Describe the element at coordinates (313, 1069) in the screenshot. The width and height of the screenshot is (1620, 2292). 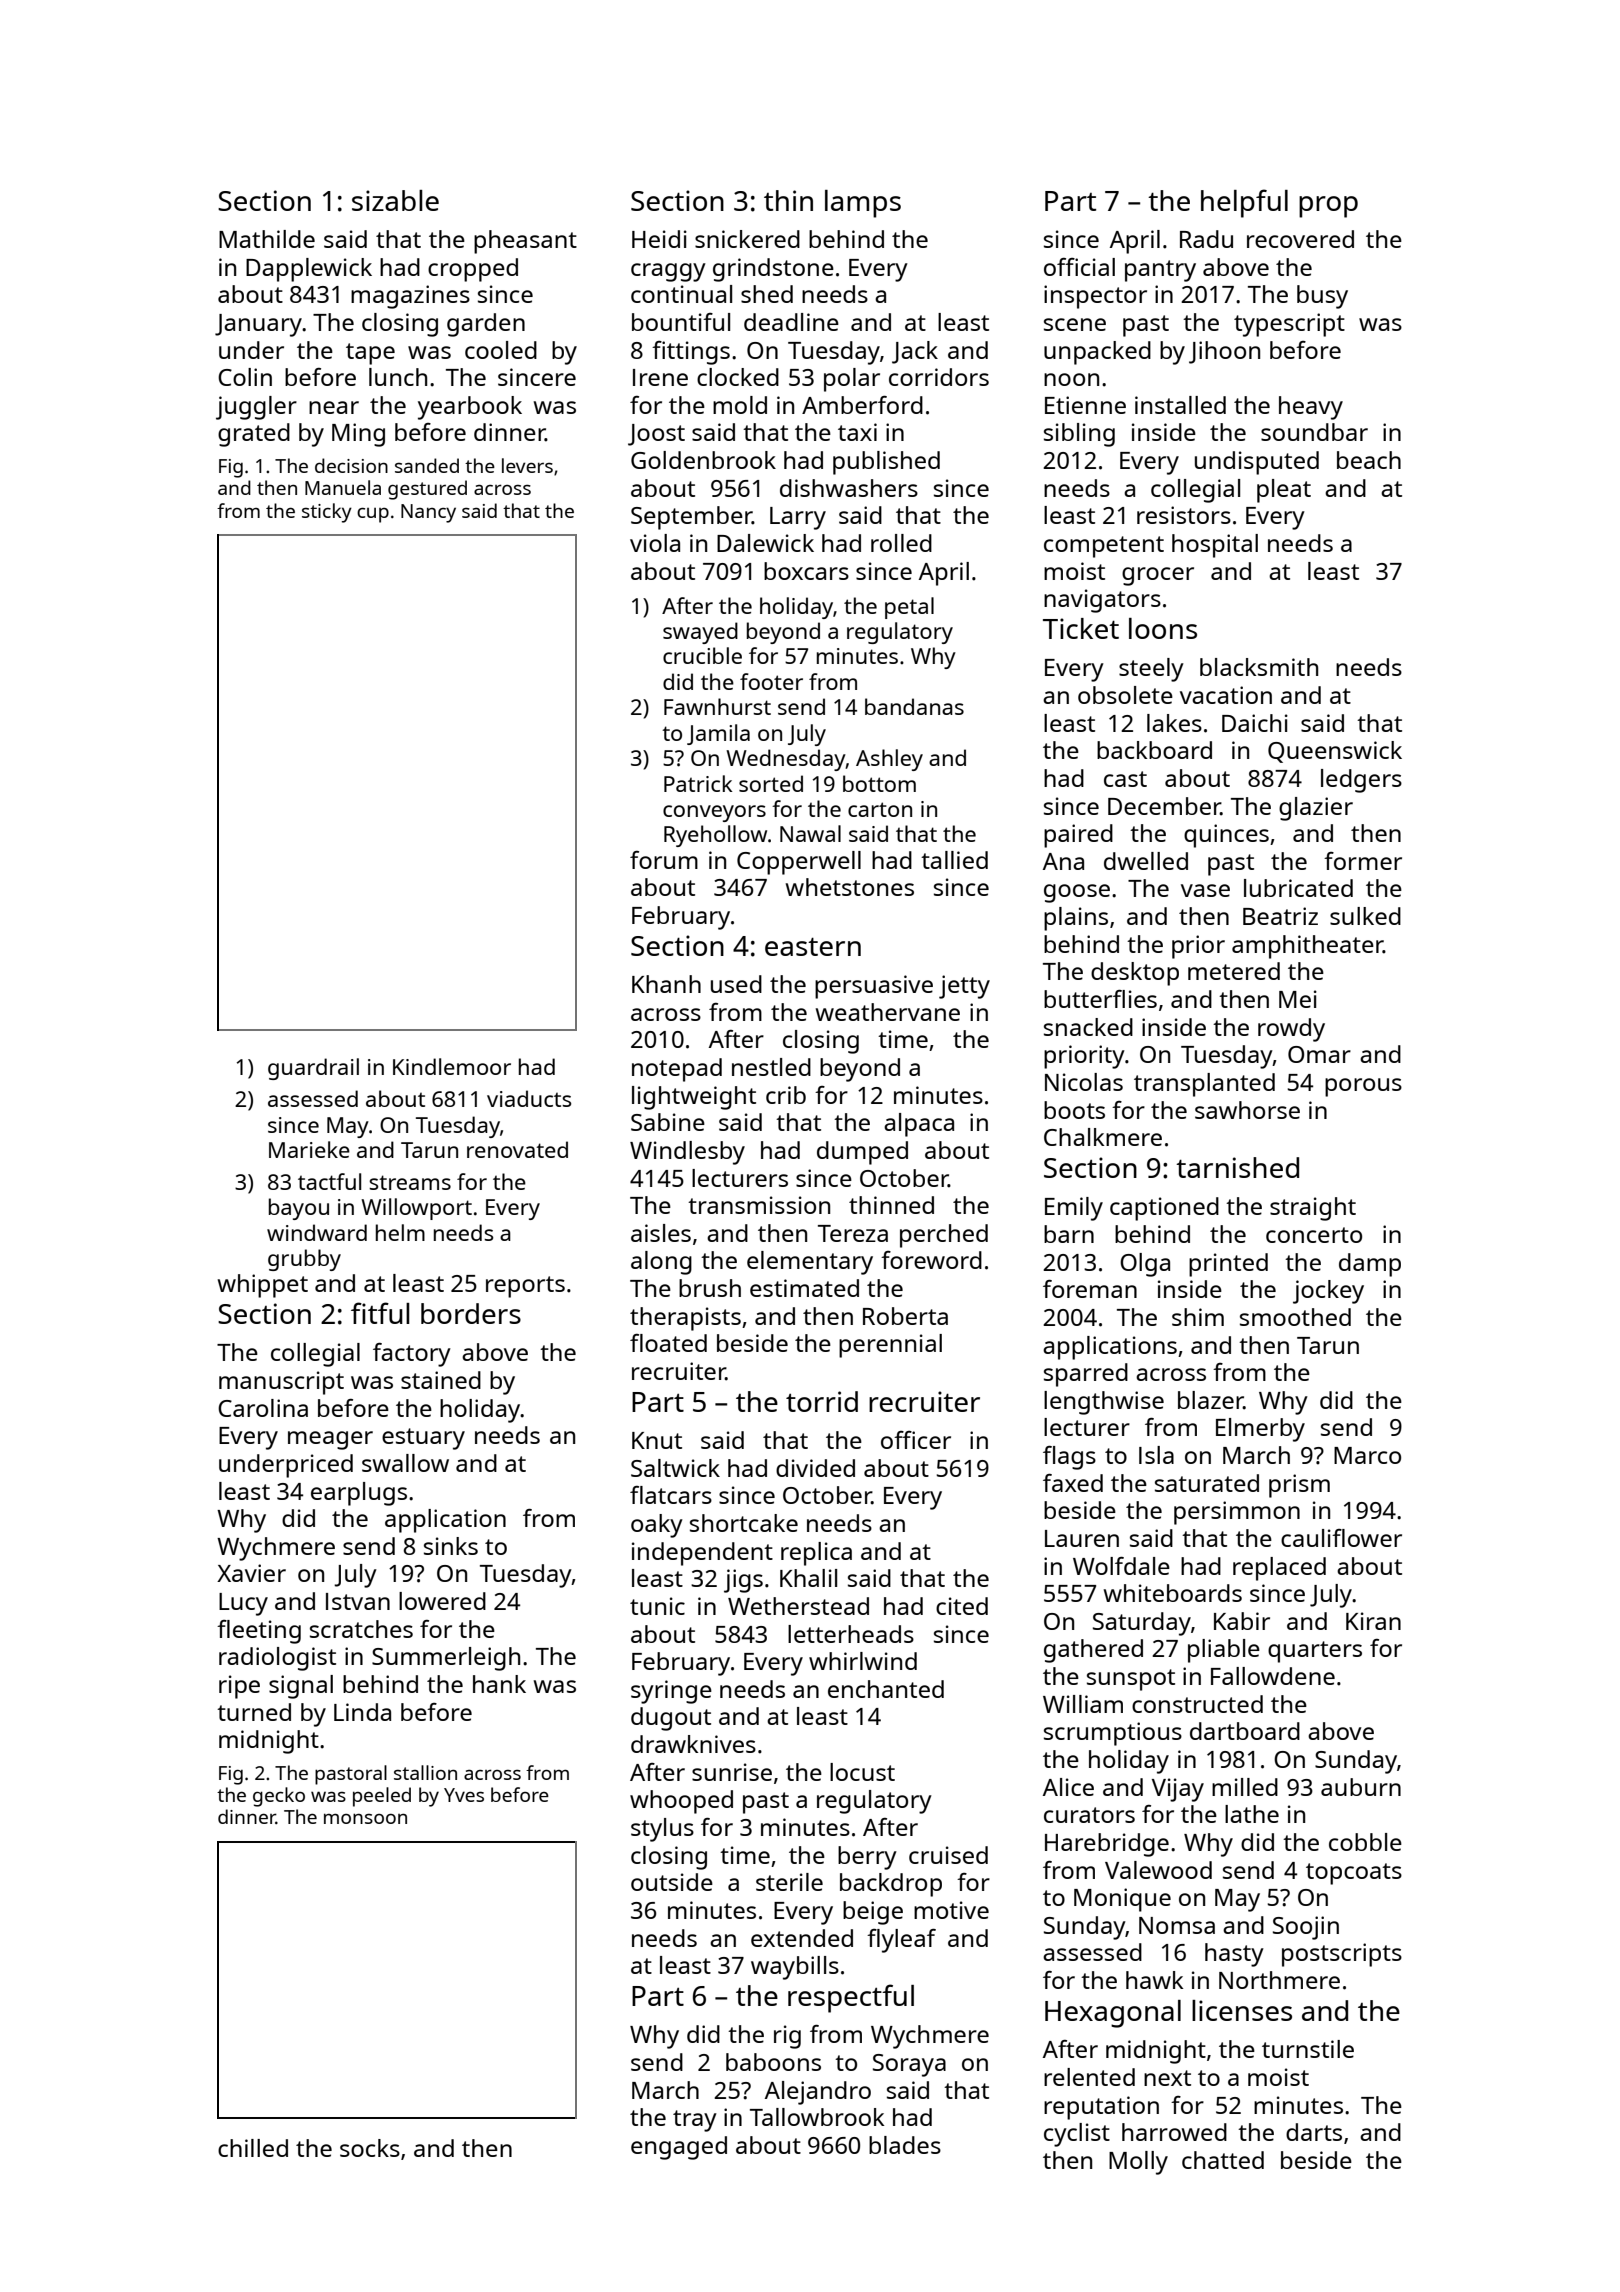
I see `guardrail` at that location.
